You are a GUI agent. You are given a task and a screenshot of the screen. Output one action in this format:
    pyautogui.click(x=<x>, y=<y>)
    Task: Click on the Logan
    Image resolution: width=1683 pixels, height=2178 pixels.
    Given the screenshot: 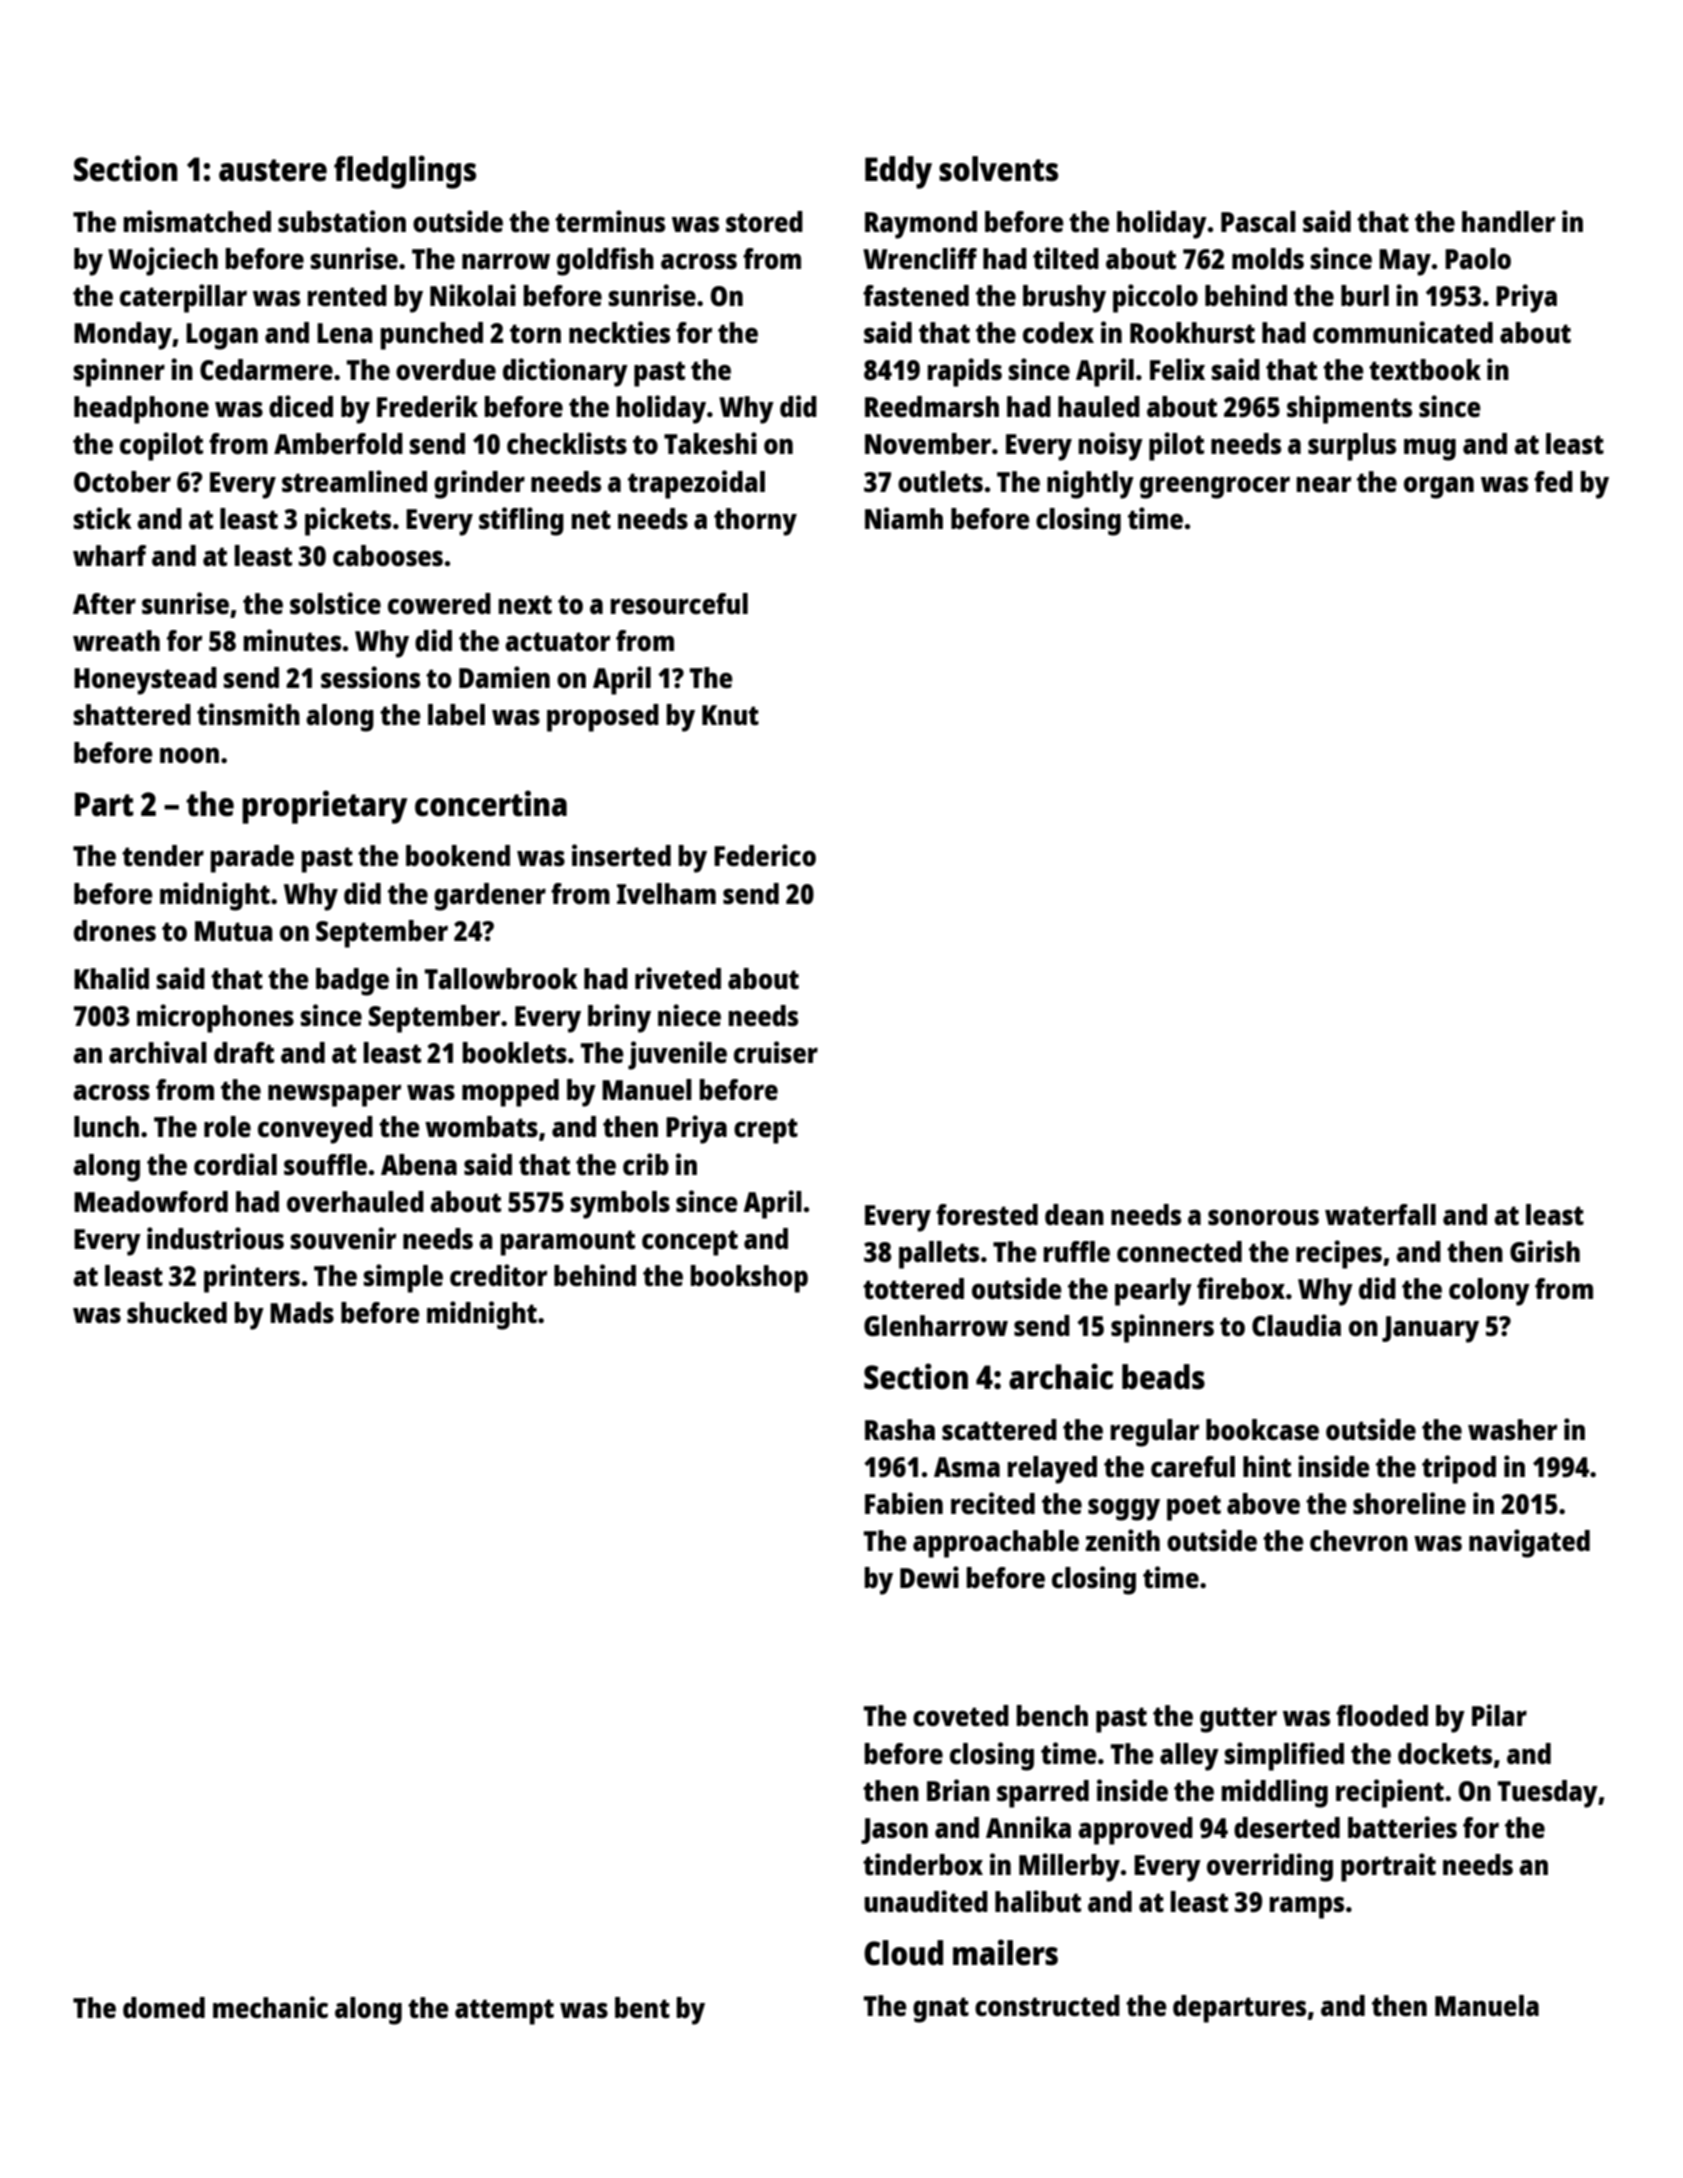 What is the action you would take?
    pyautogui.click(x=222, y=336)
